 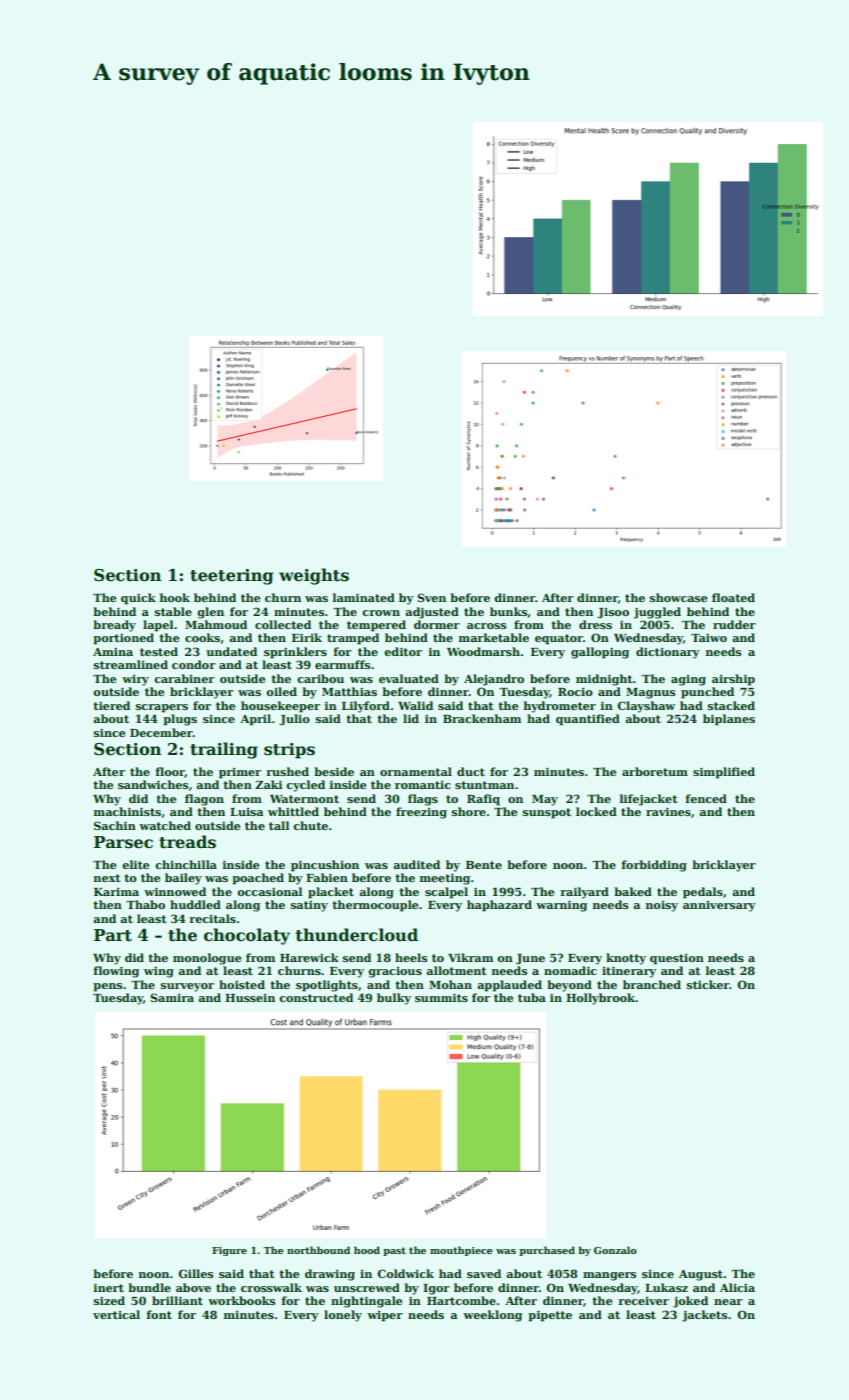 I want to click on pipette, so click(x=550, y=1316).
